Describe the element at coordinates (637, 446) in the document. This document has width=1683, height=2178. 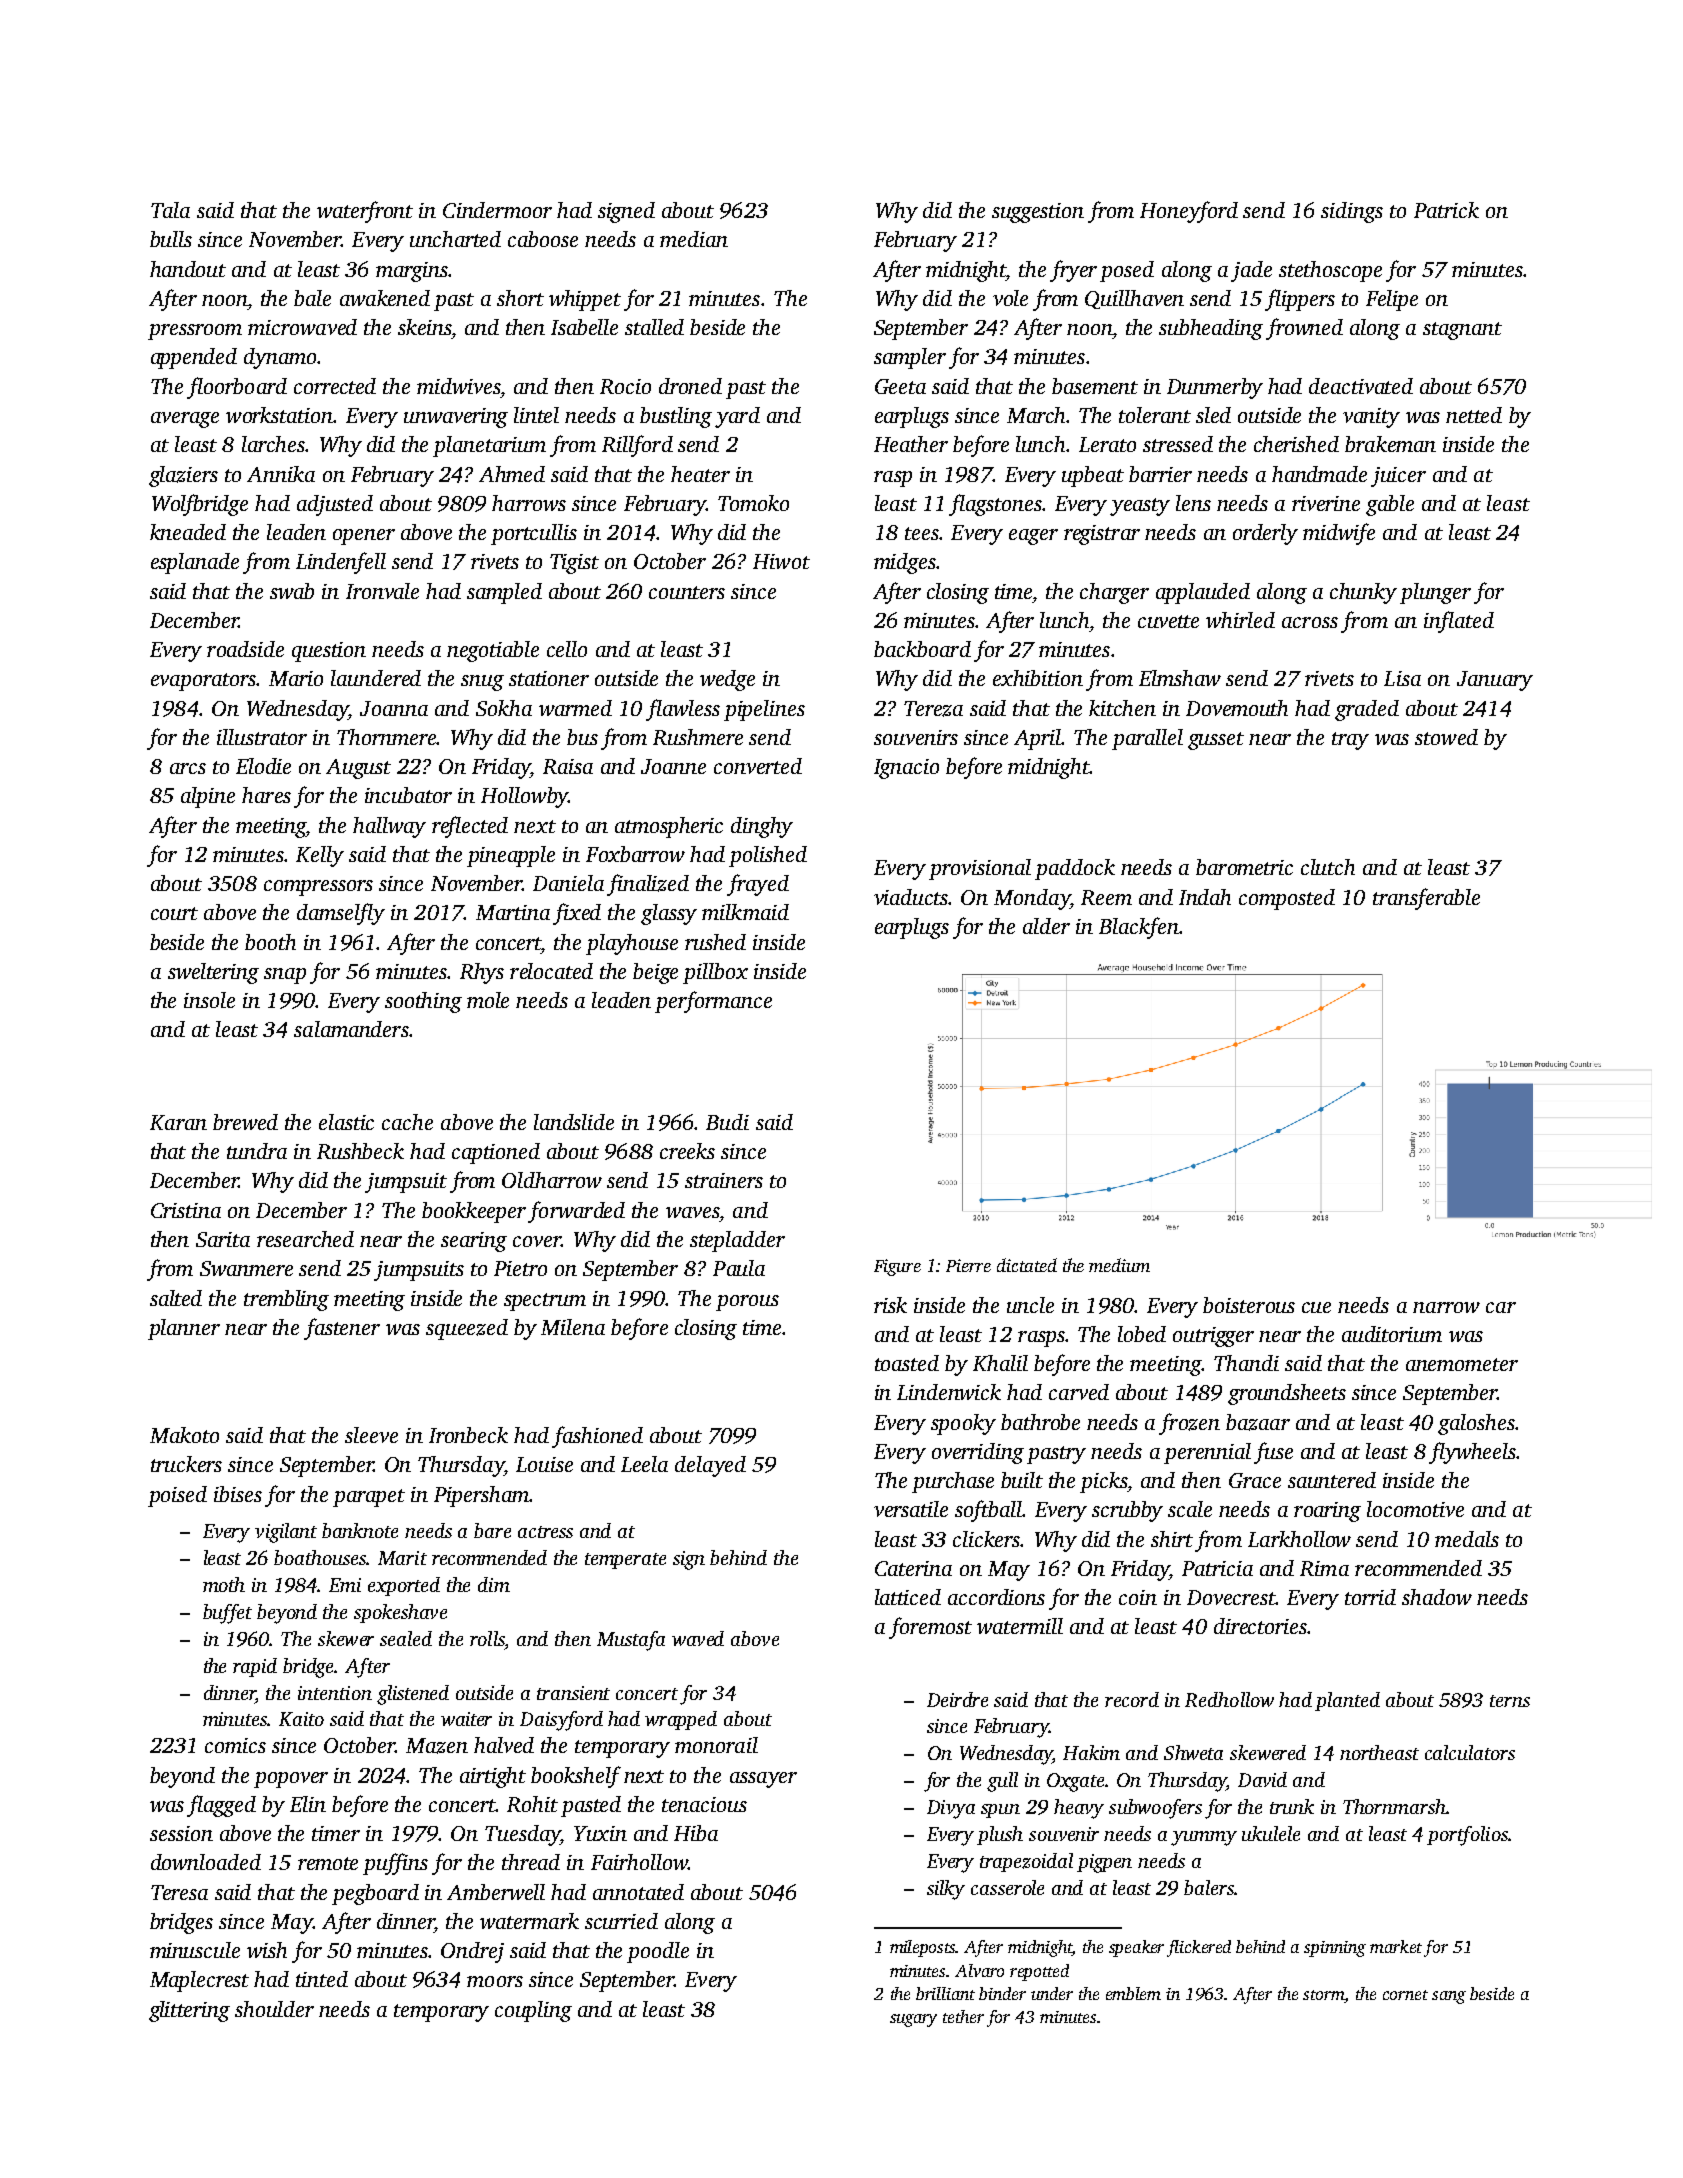
I see `Rillford` at that location.
